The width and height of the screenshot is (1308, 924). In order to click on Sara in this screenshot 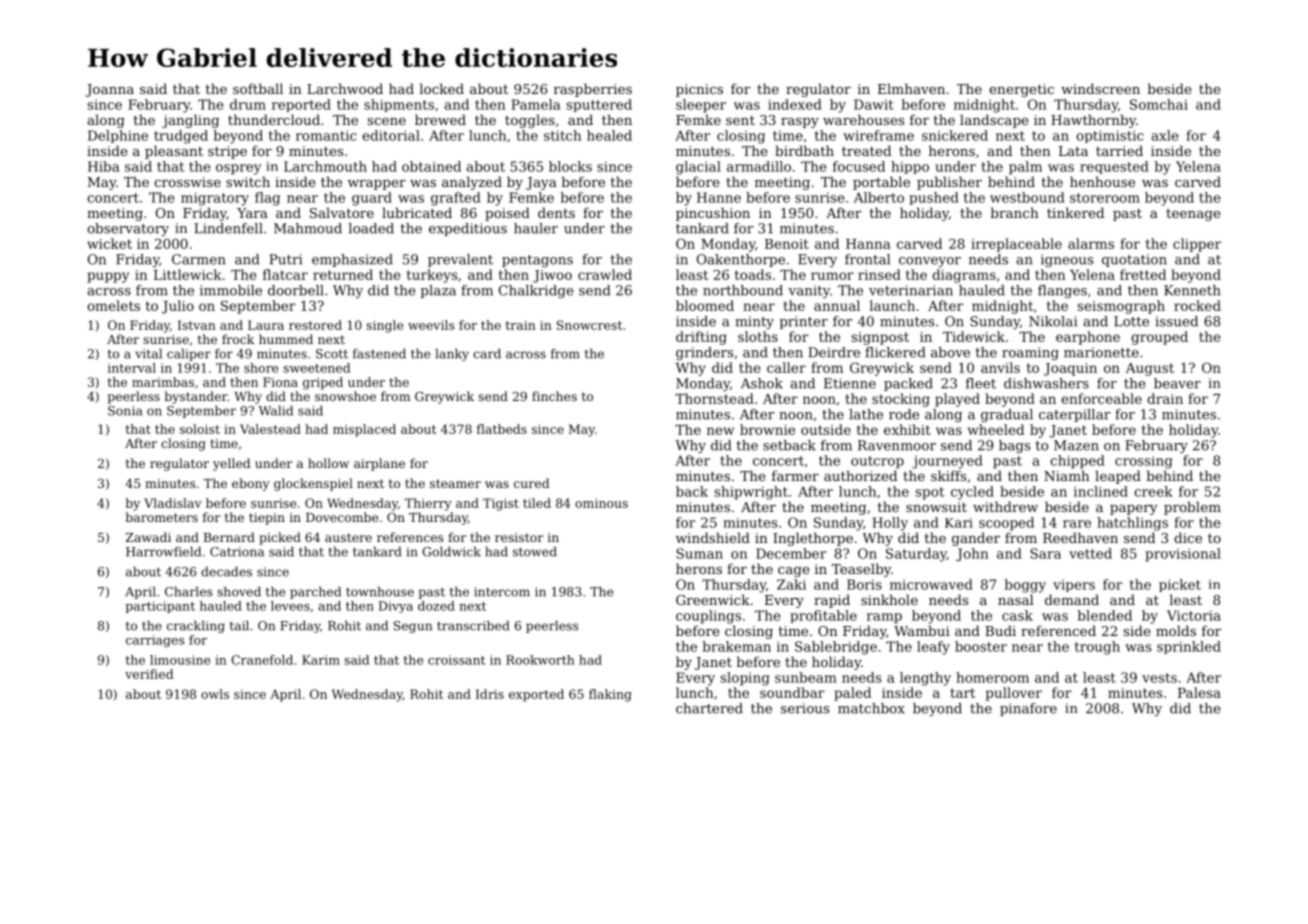, I will do `click(1045, 553)`.
